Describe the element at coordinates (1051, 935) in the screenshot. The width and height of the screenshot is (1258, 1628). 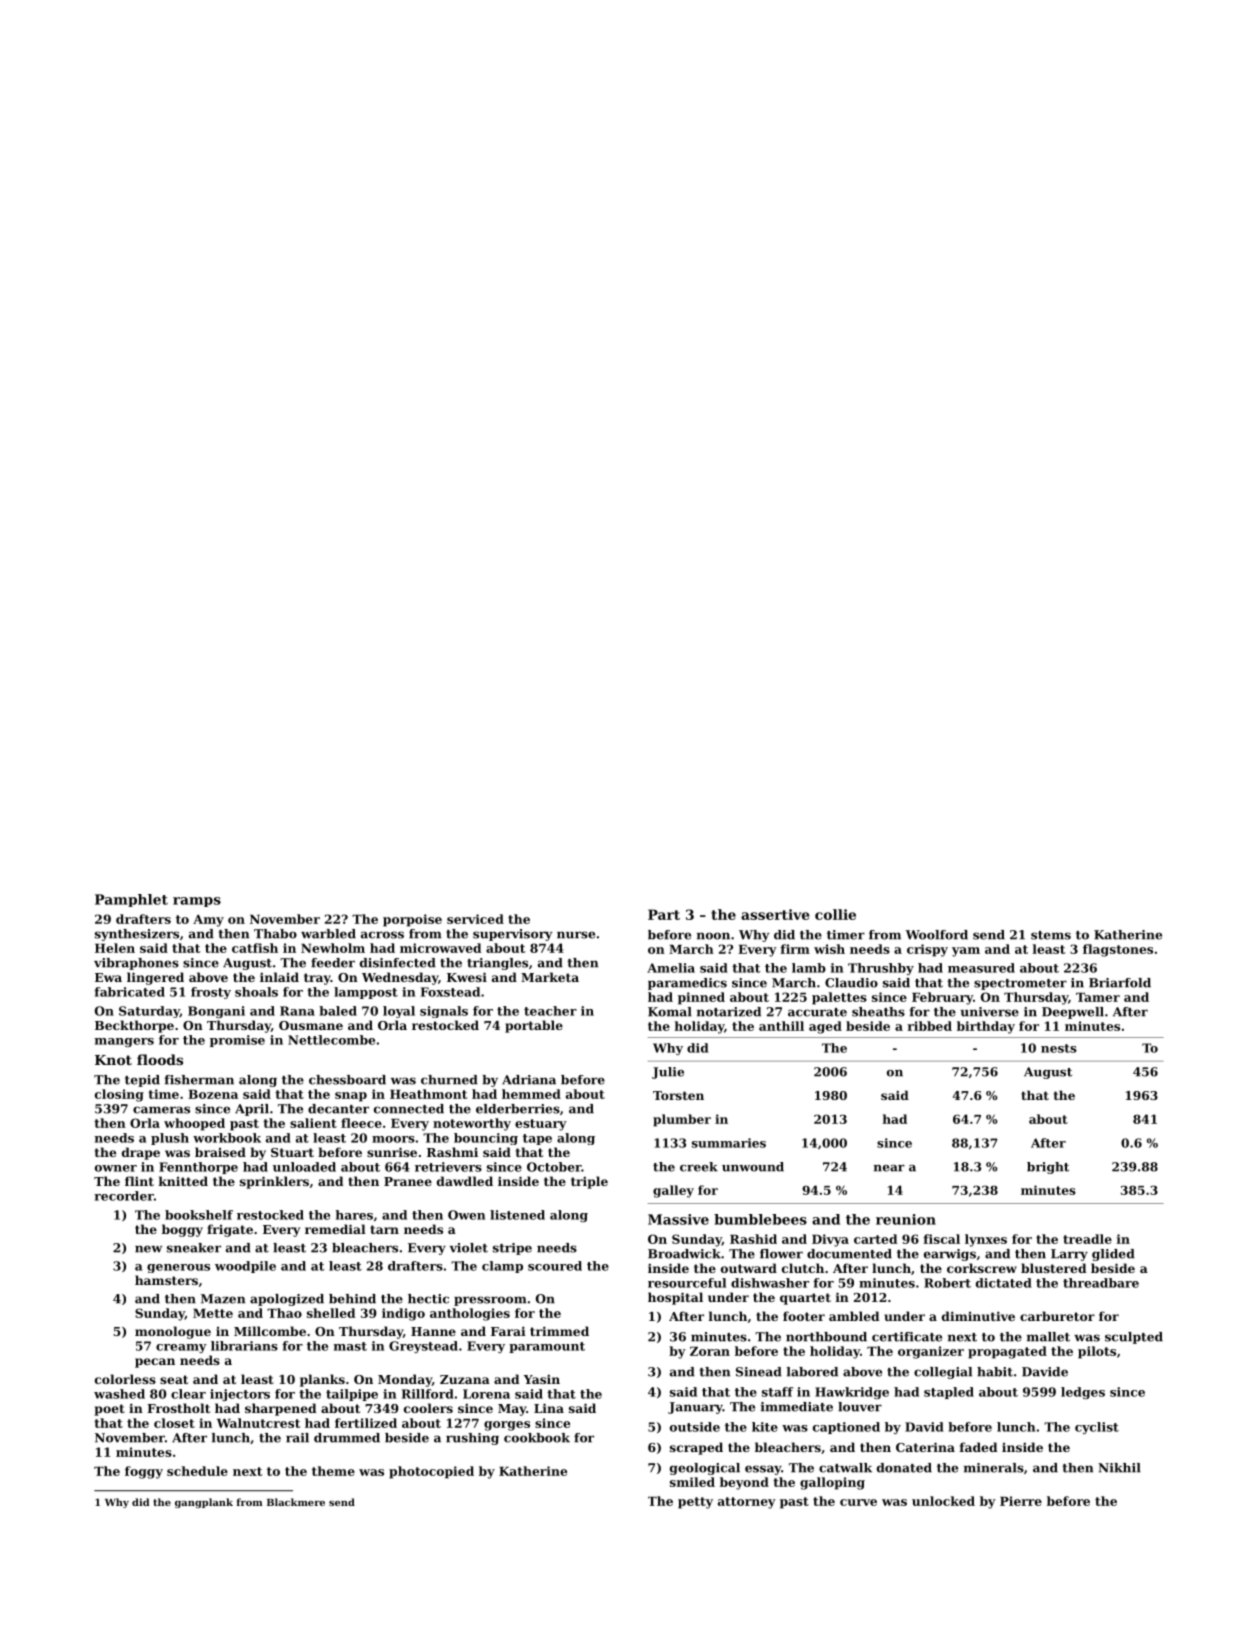
I see `stems` at that location.
